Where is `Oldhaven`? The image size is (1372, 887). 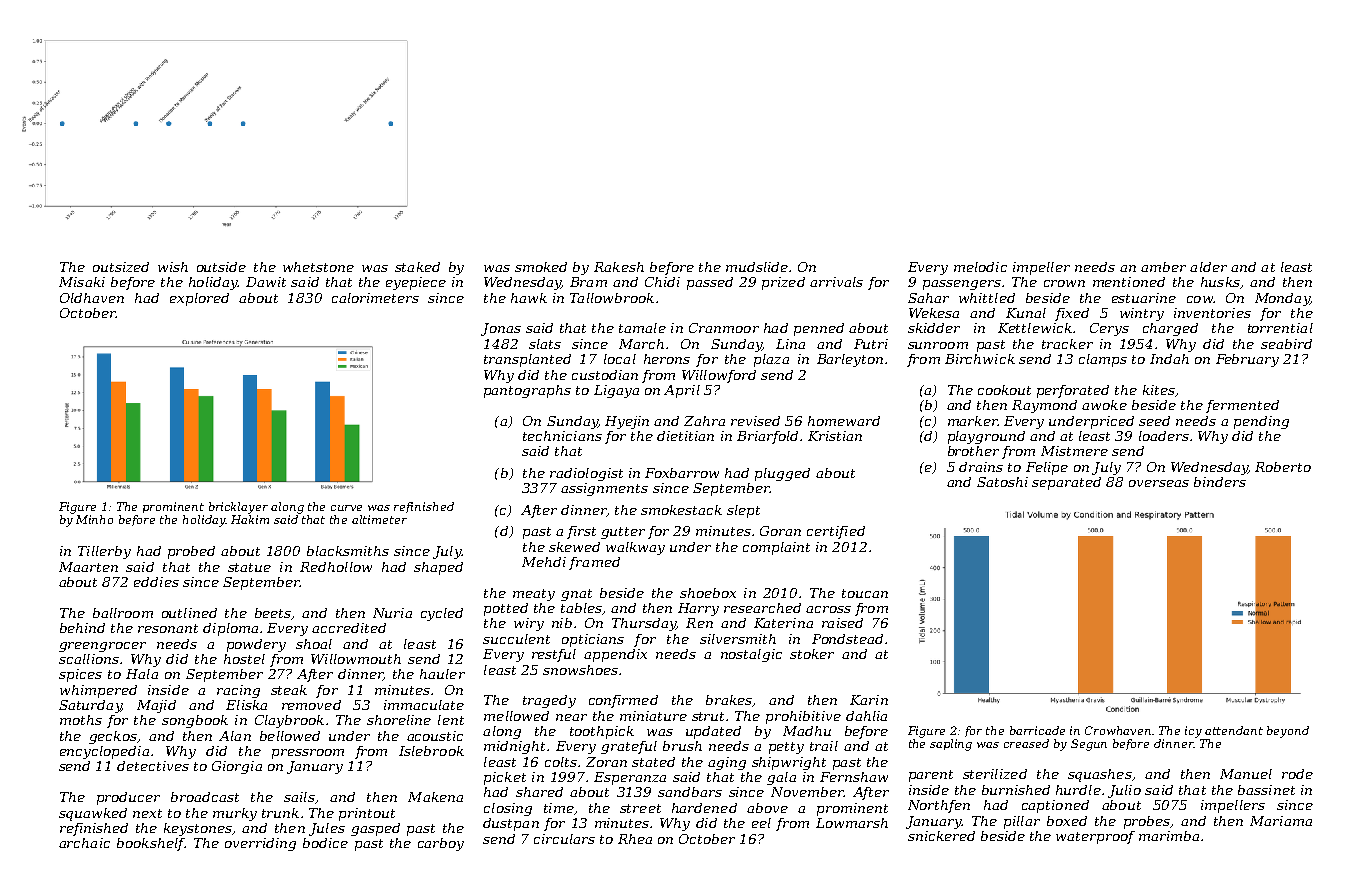
Oldhaven is located at coordinates (92, 298).
